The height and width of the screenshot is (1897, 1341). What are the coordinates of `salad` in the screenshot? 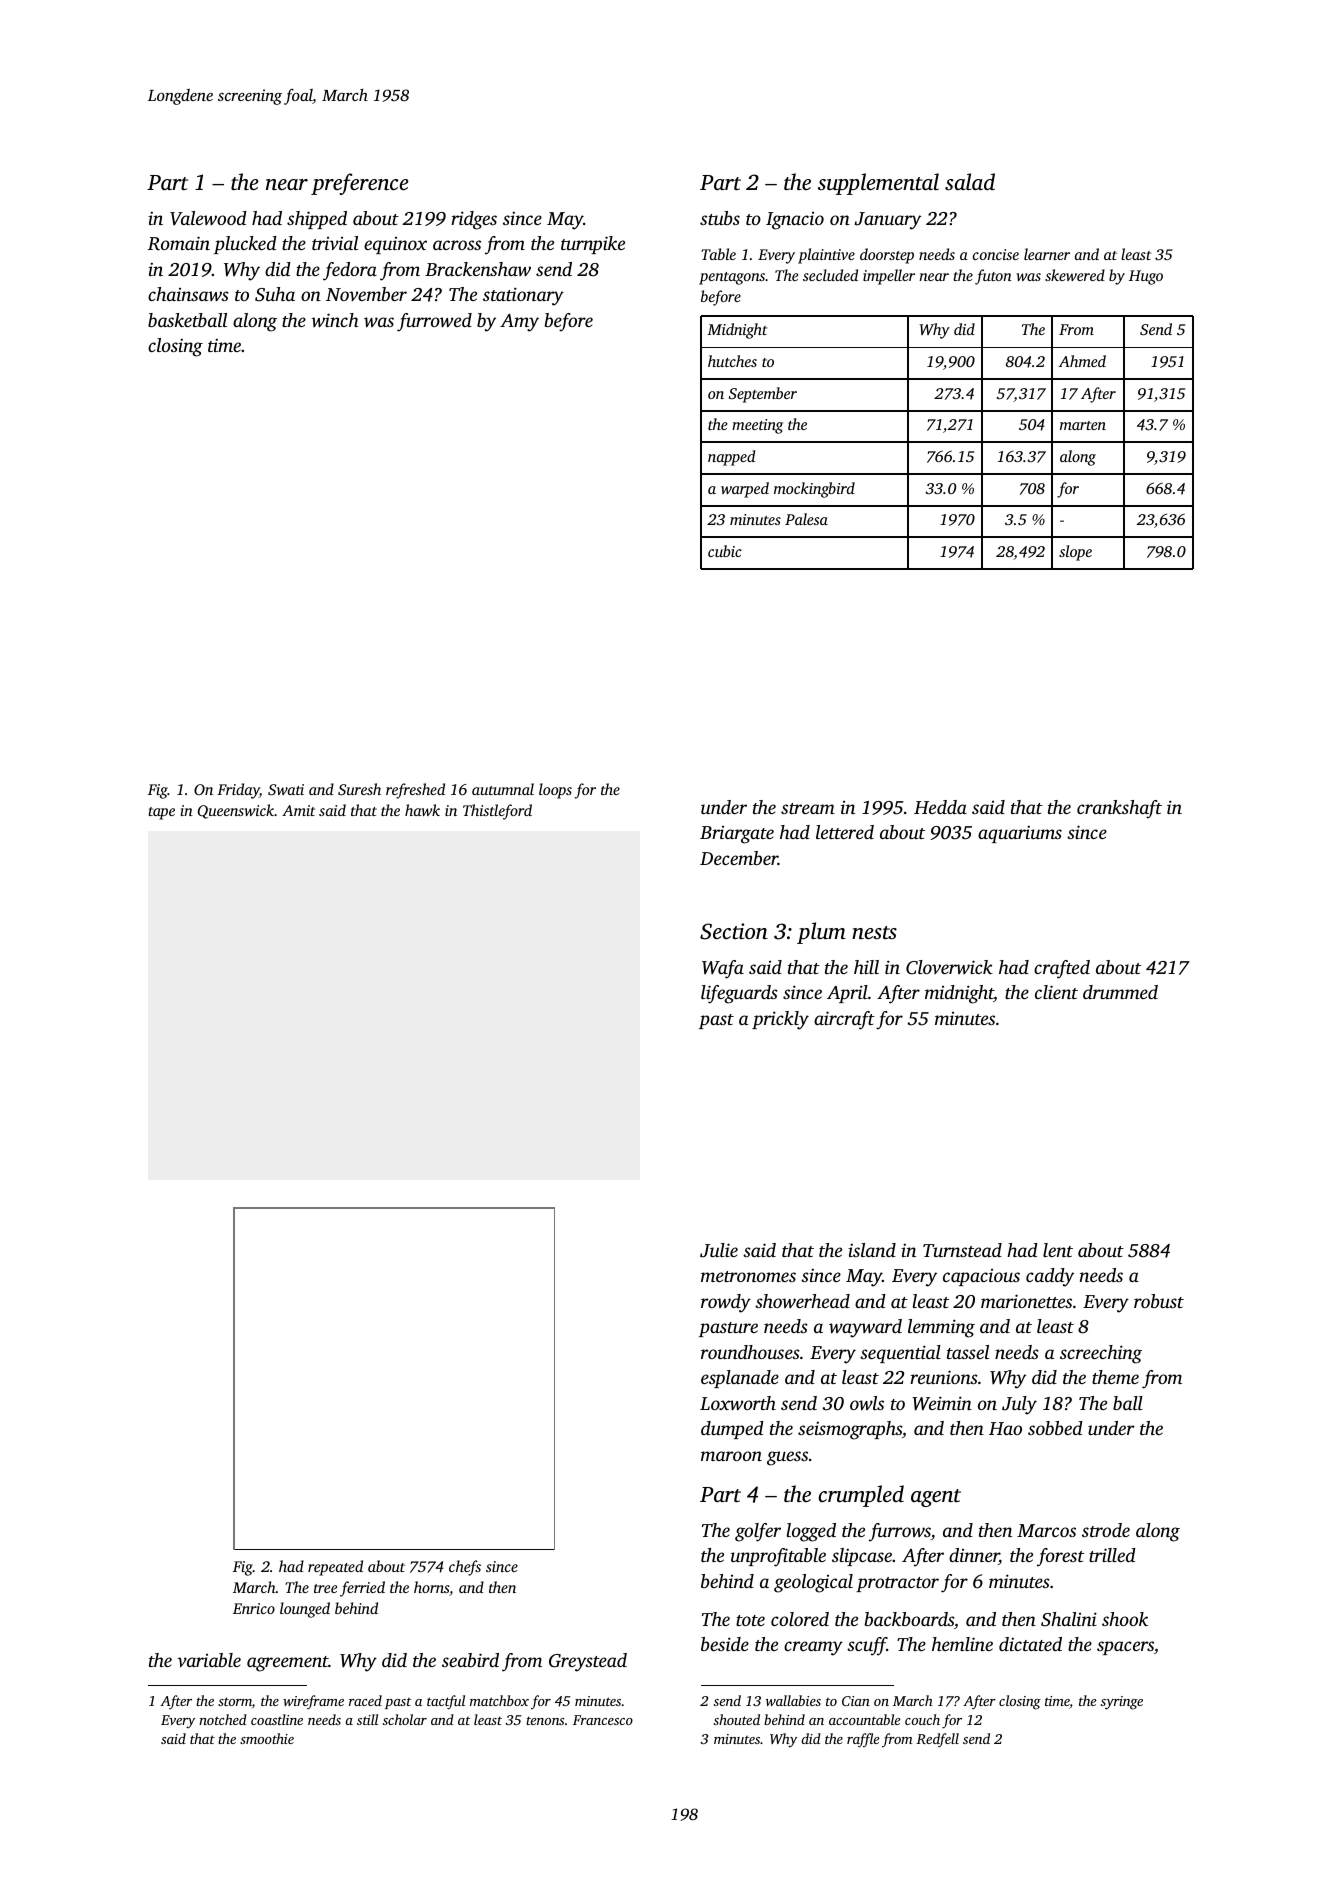 It's located at (970, 181).
